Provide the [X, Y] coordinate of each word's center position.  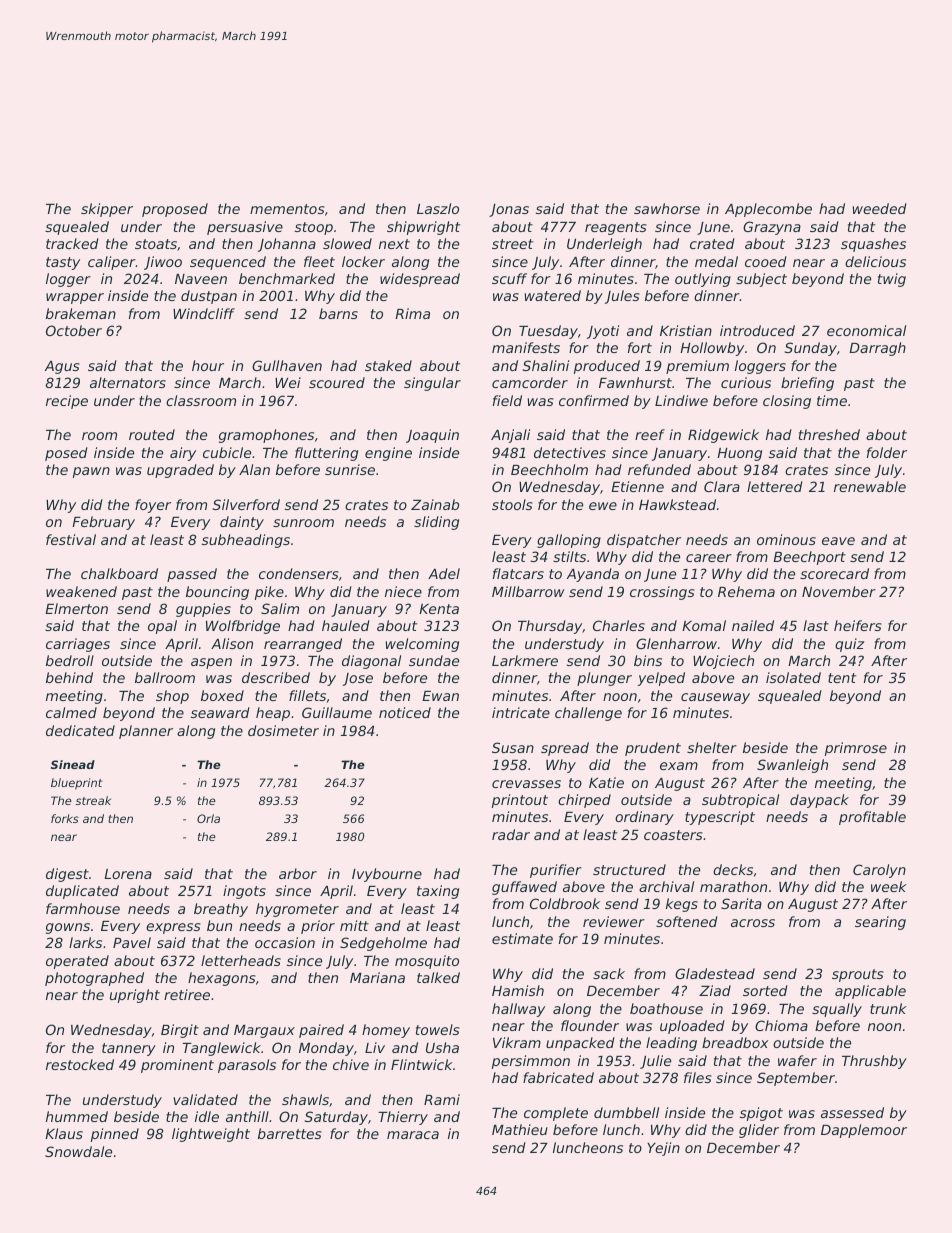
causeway [715, 698]
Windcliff [204, 313]
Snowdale [78, 1151]
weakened [81, 591]
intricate [521, 712]
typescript [720, 818]
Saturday [336, 1118]
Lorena [128, 874]
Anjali [510, 436]
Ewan [440, 696]
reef [650, 434]
